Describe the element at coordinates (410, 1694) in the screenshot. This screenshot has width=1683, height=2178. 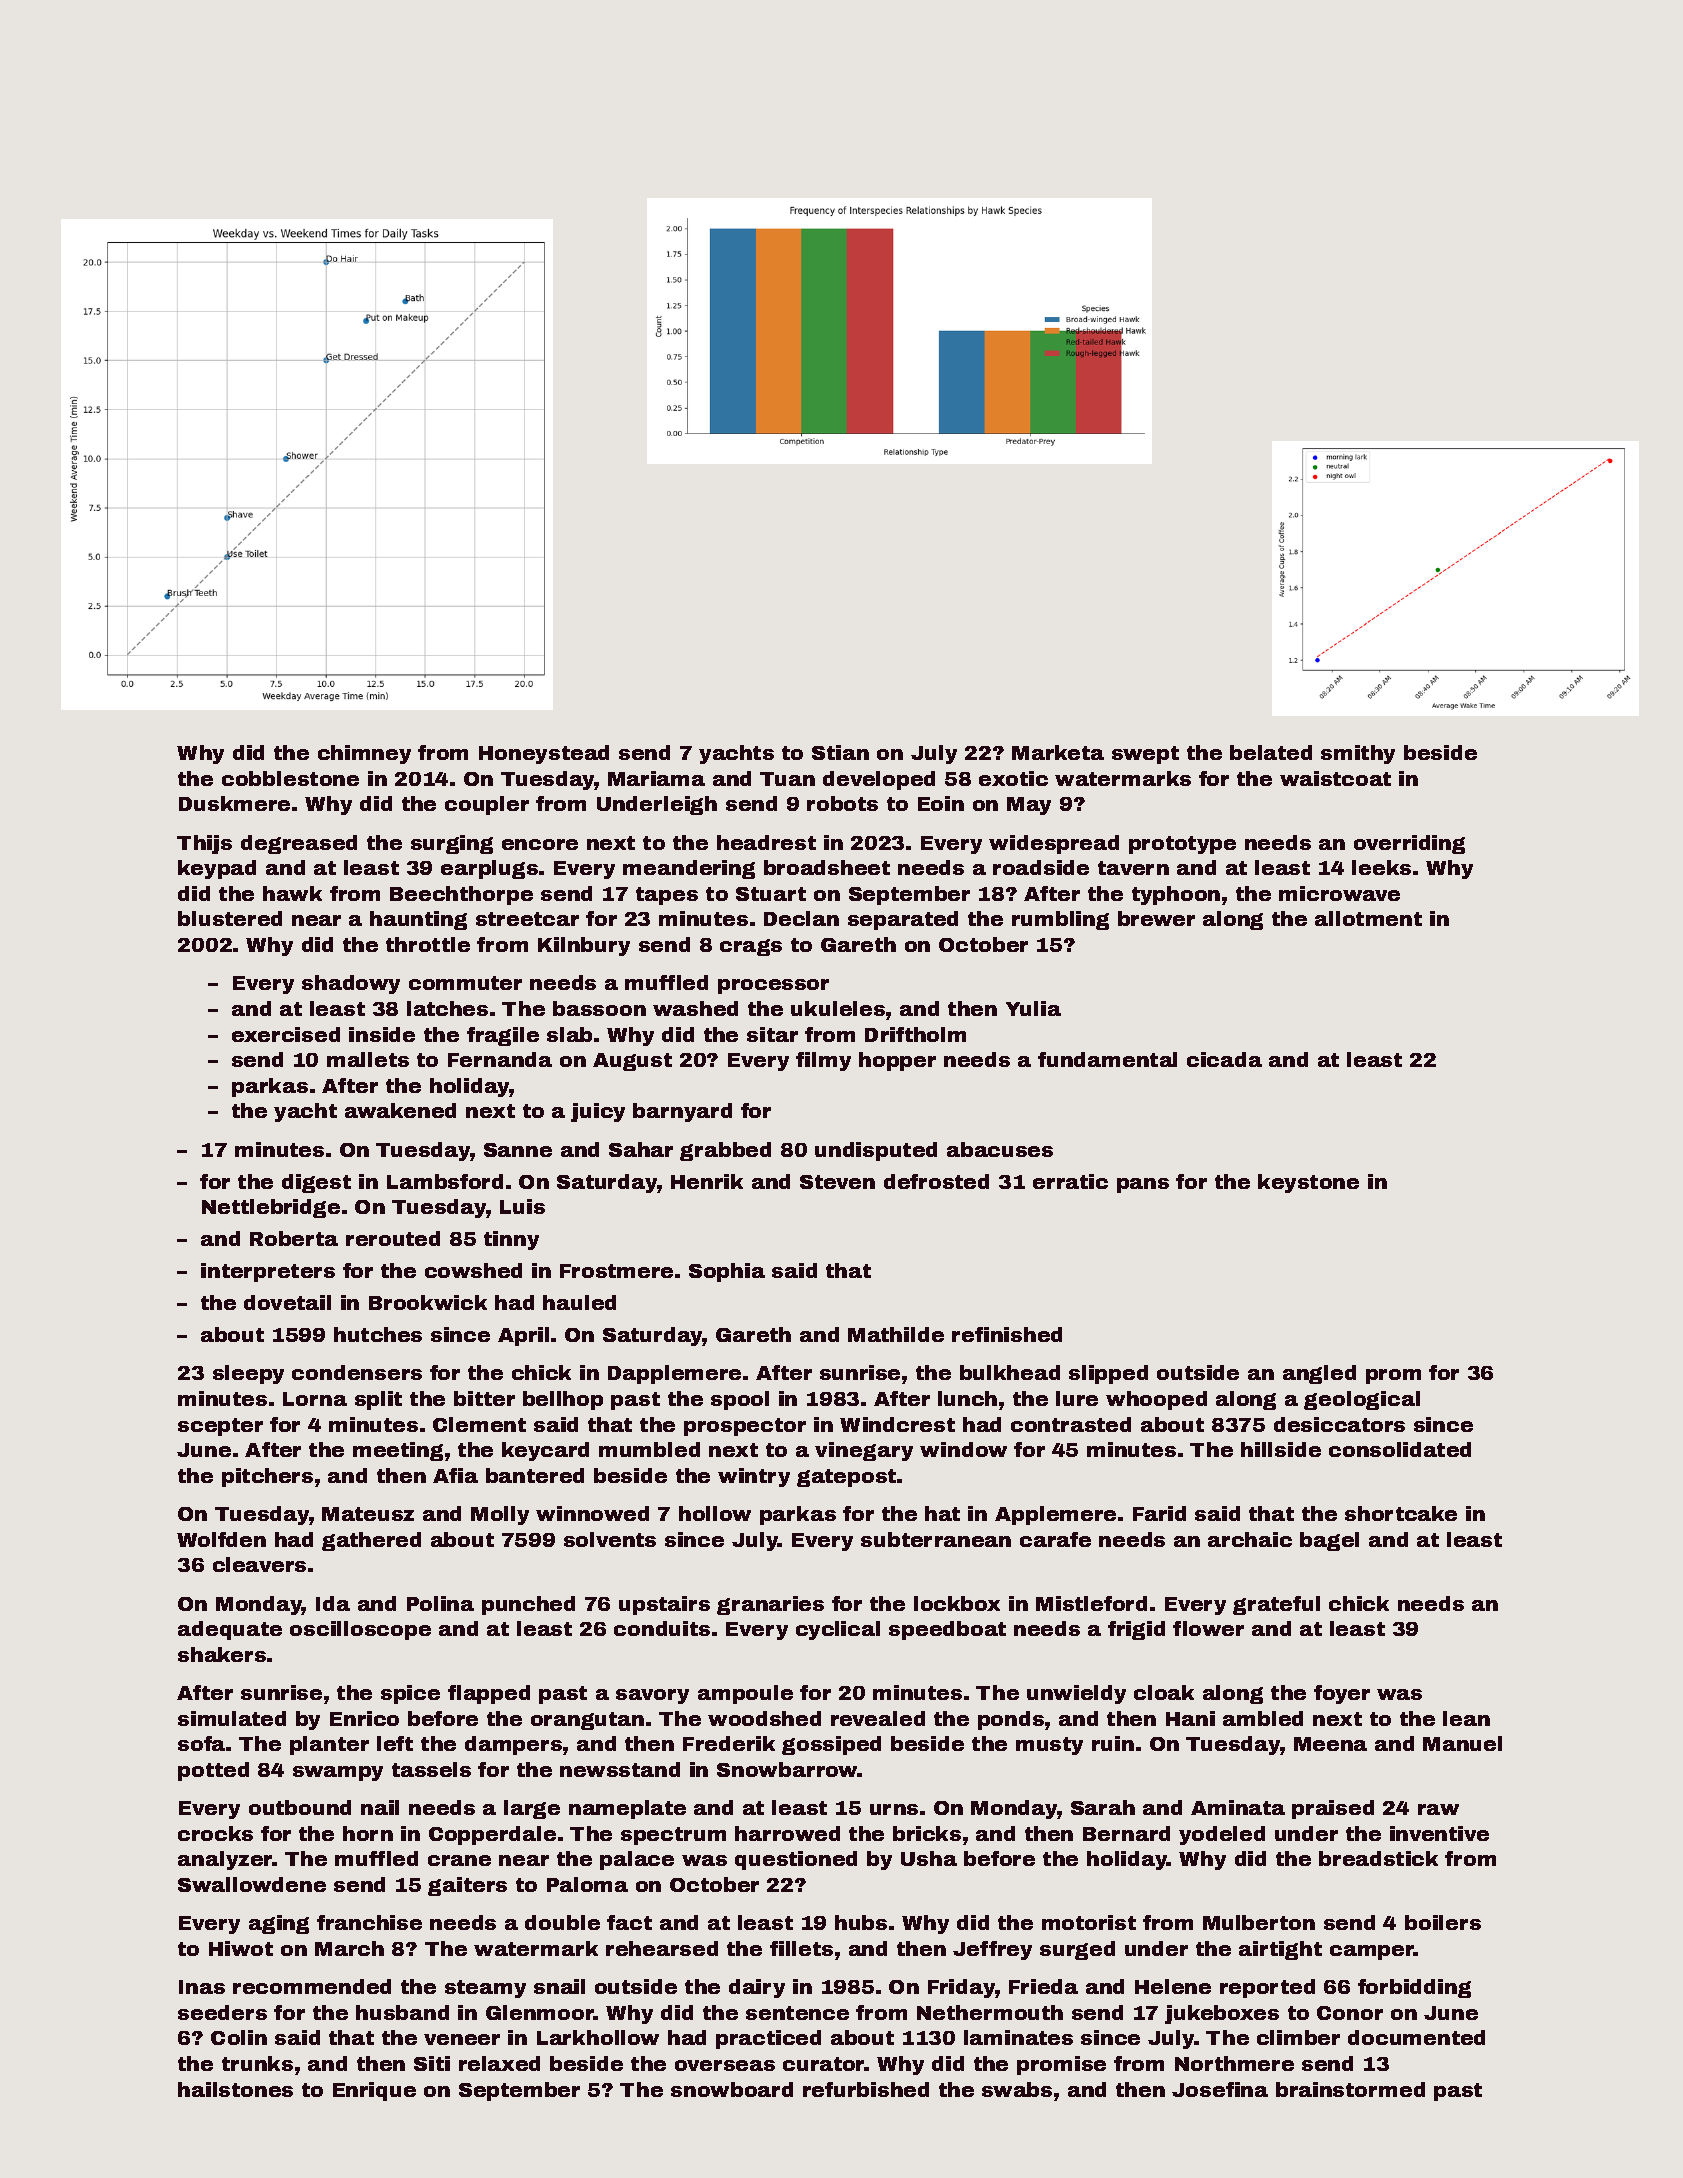
I see `spice` at that location.
